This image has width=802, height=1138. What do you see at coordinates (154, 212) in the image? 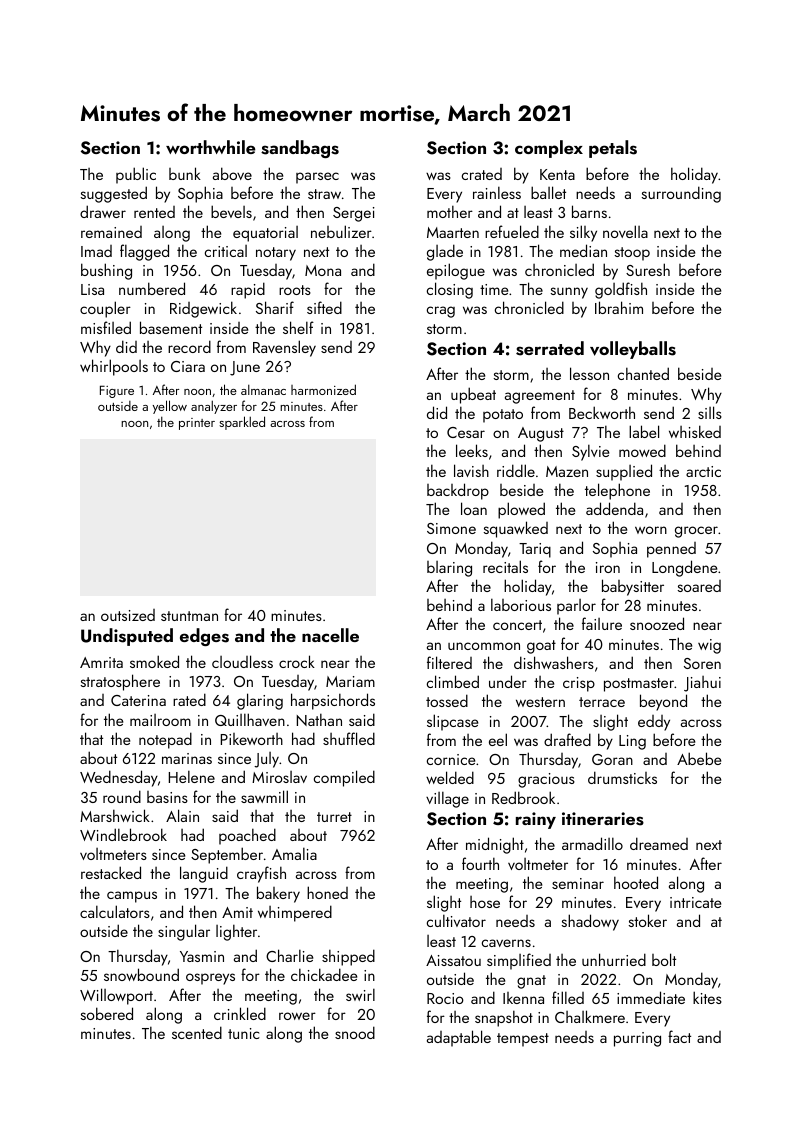
I see `rented` at bounding box center [154, 212].
